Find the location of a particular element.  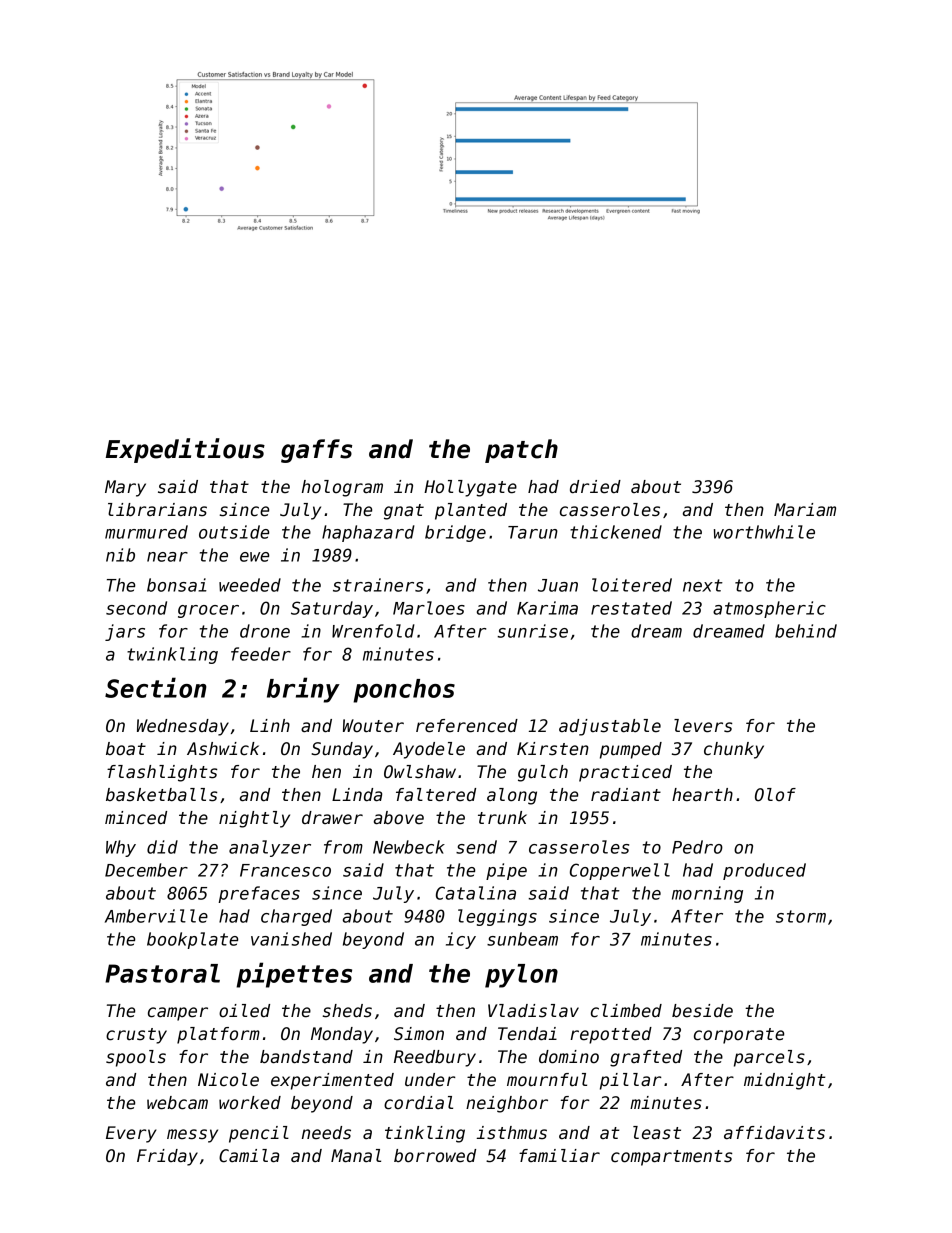

levers is located at coordinates (703, 726).
